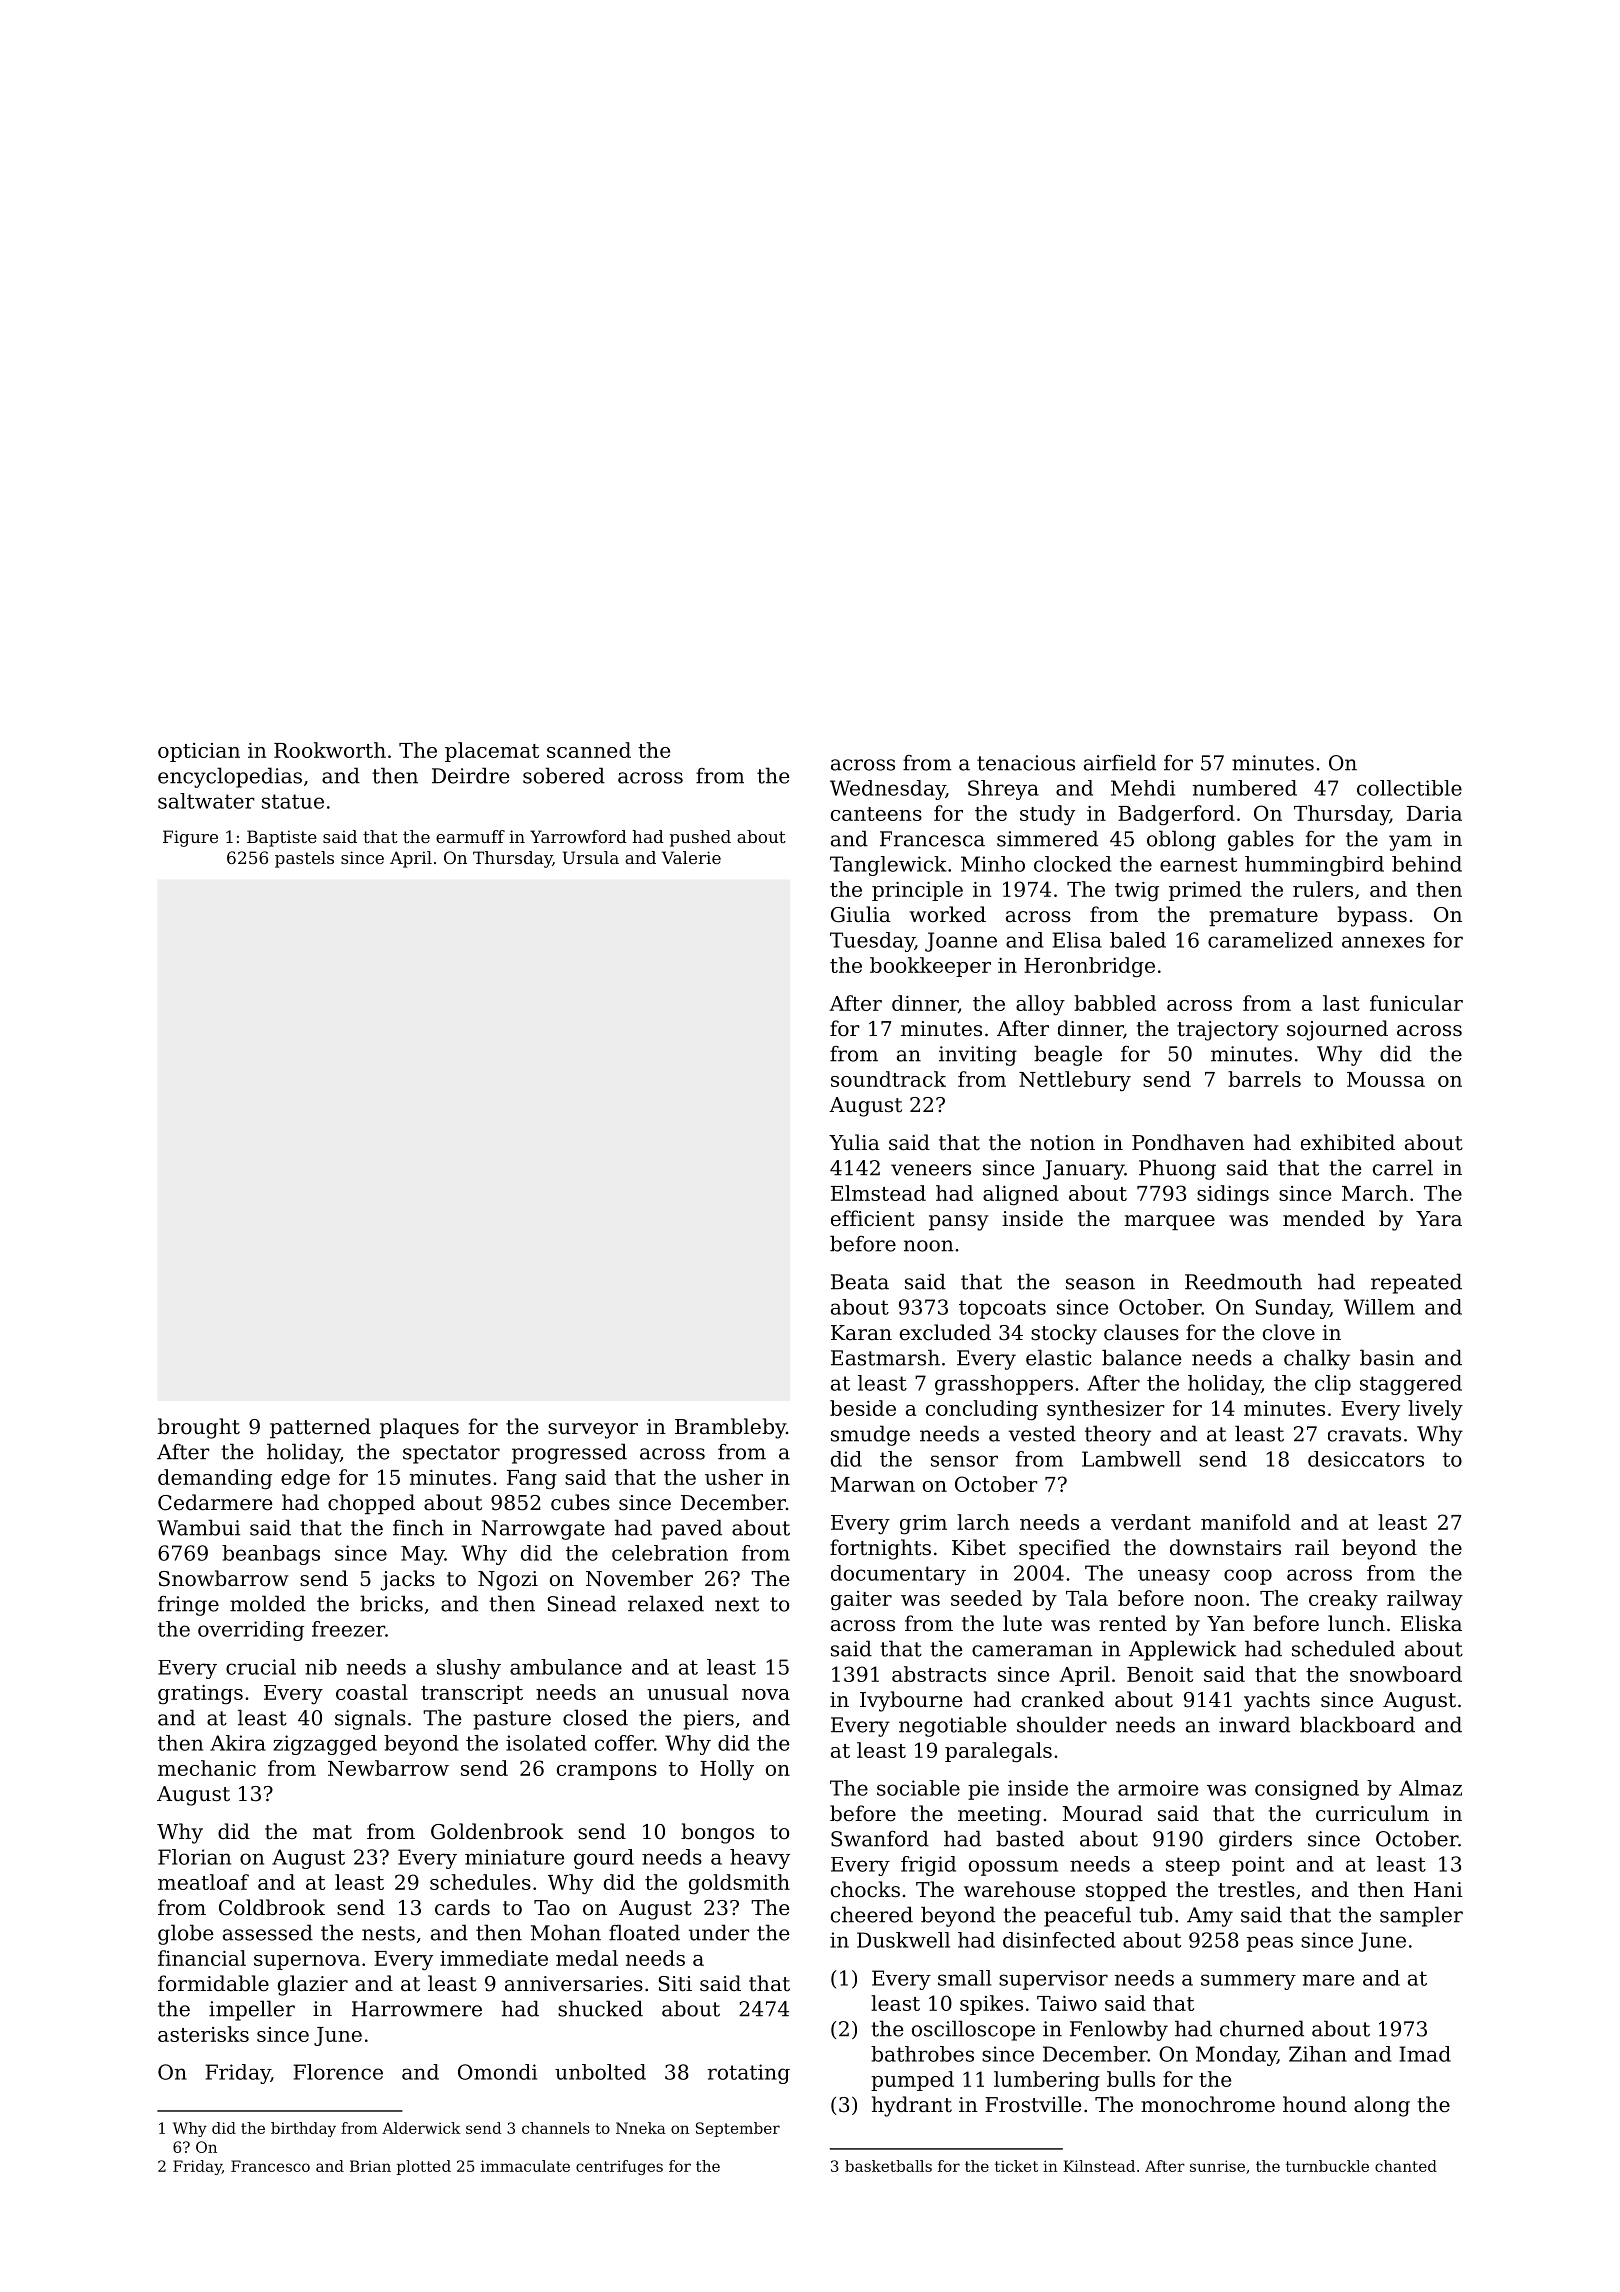  I want to click on patterned, so click(320, 1428).
